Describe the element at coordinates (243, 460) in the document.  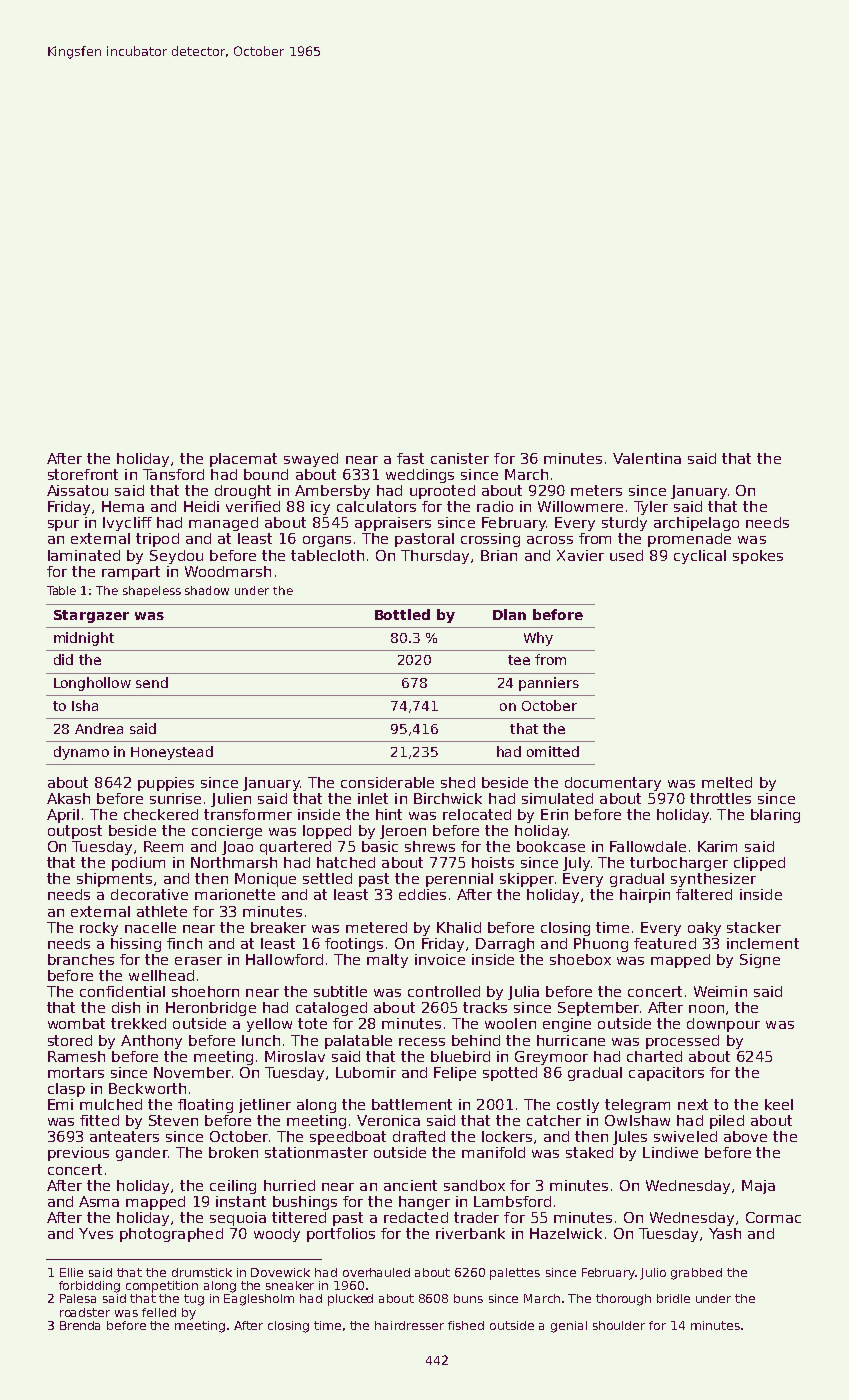
I see `placemat` at that location.
